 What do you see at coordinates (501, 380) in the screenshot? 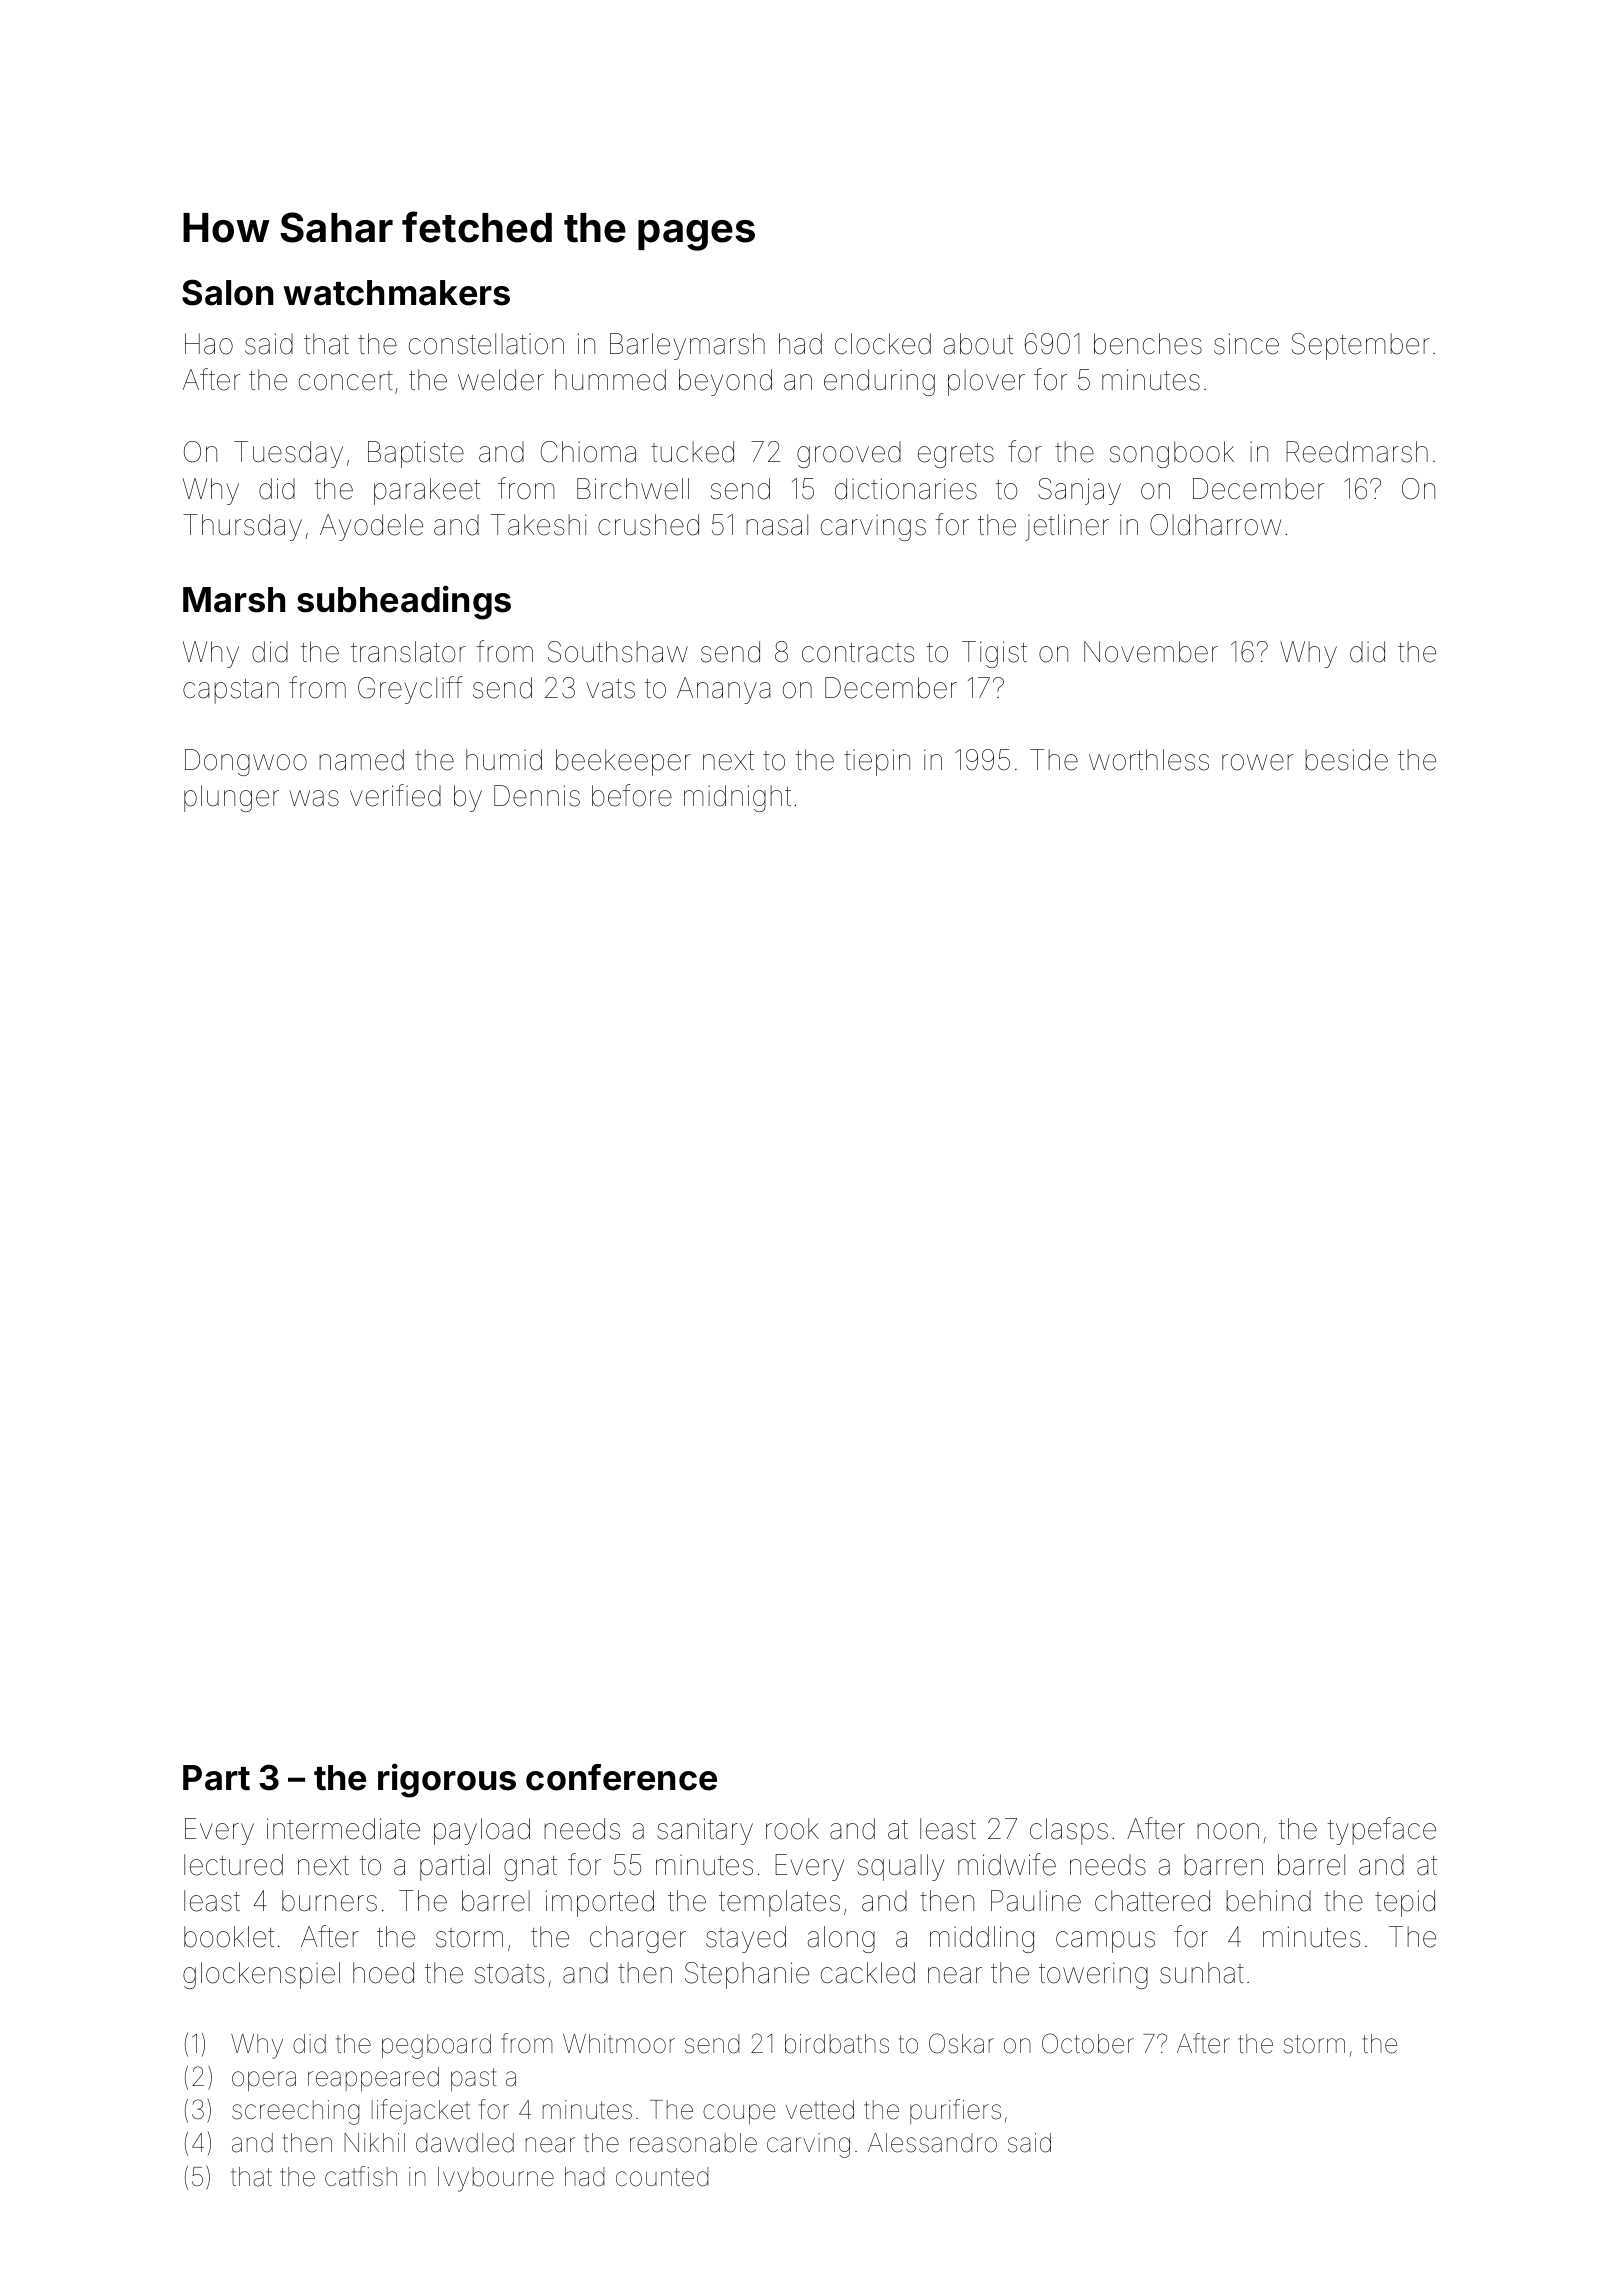
I see `welder` at bounding box center [501, 380].
